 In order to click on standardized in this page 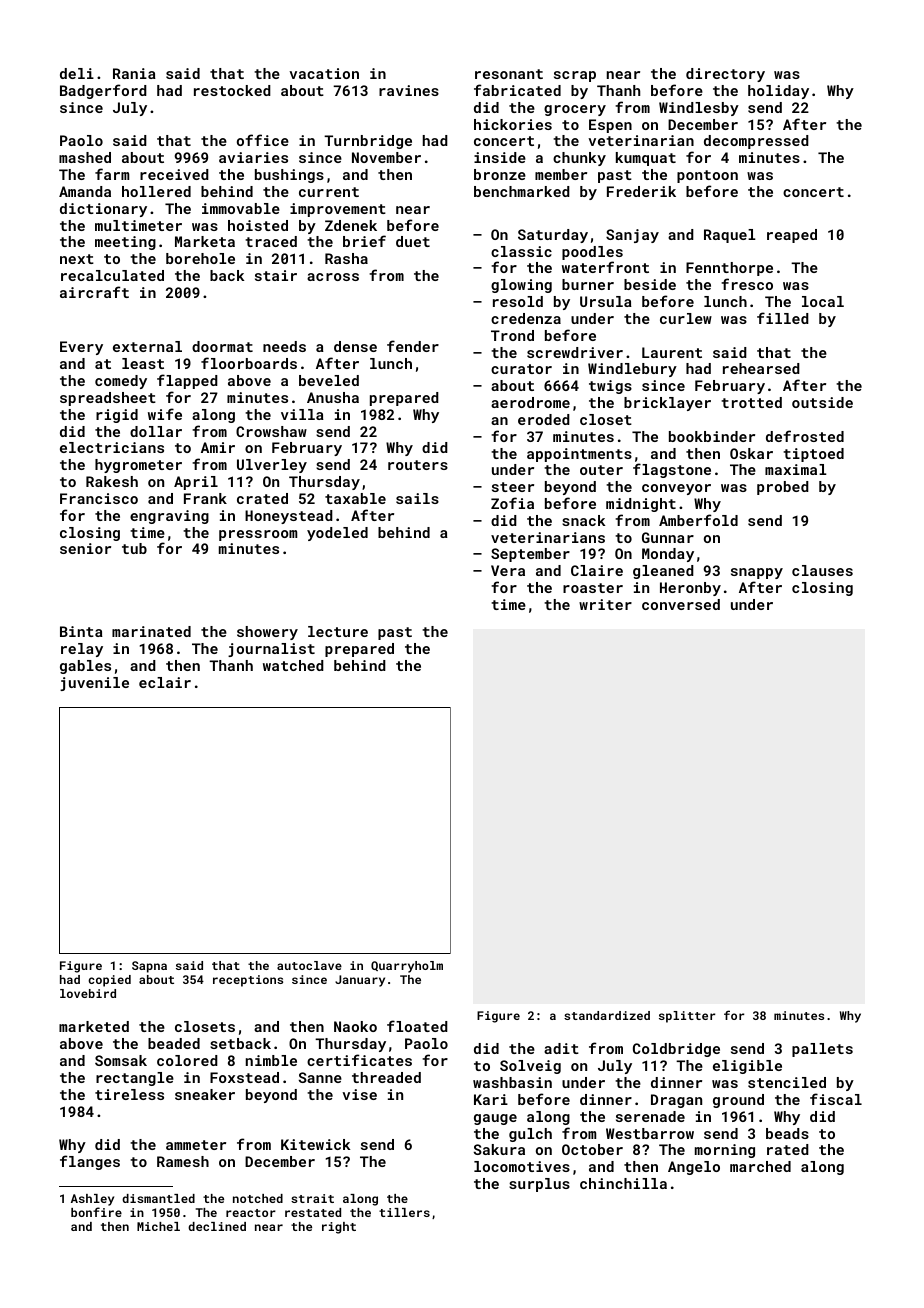, I will do `click(607, 1015)`.
